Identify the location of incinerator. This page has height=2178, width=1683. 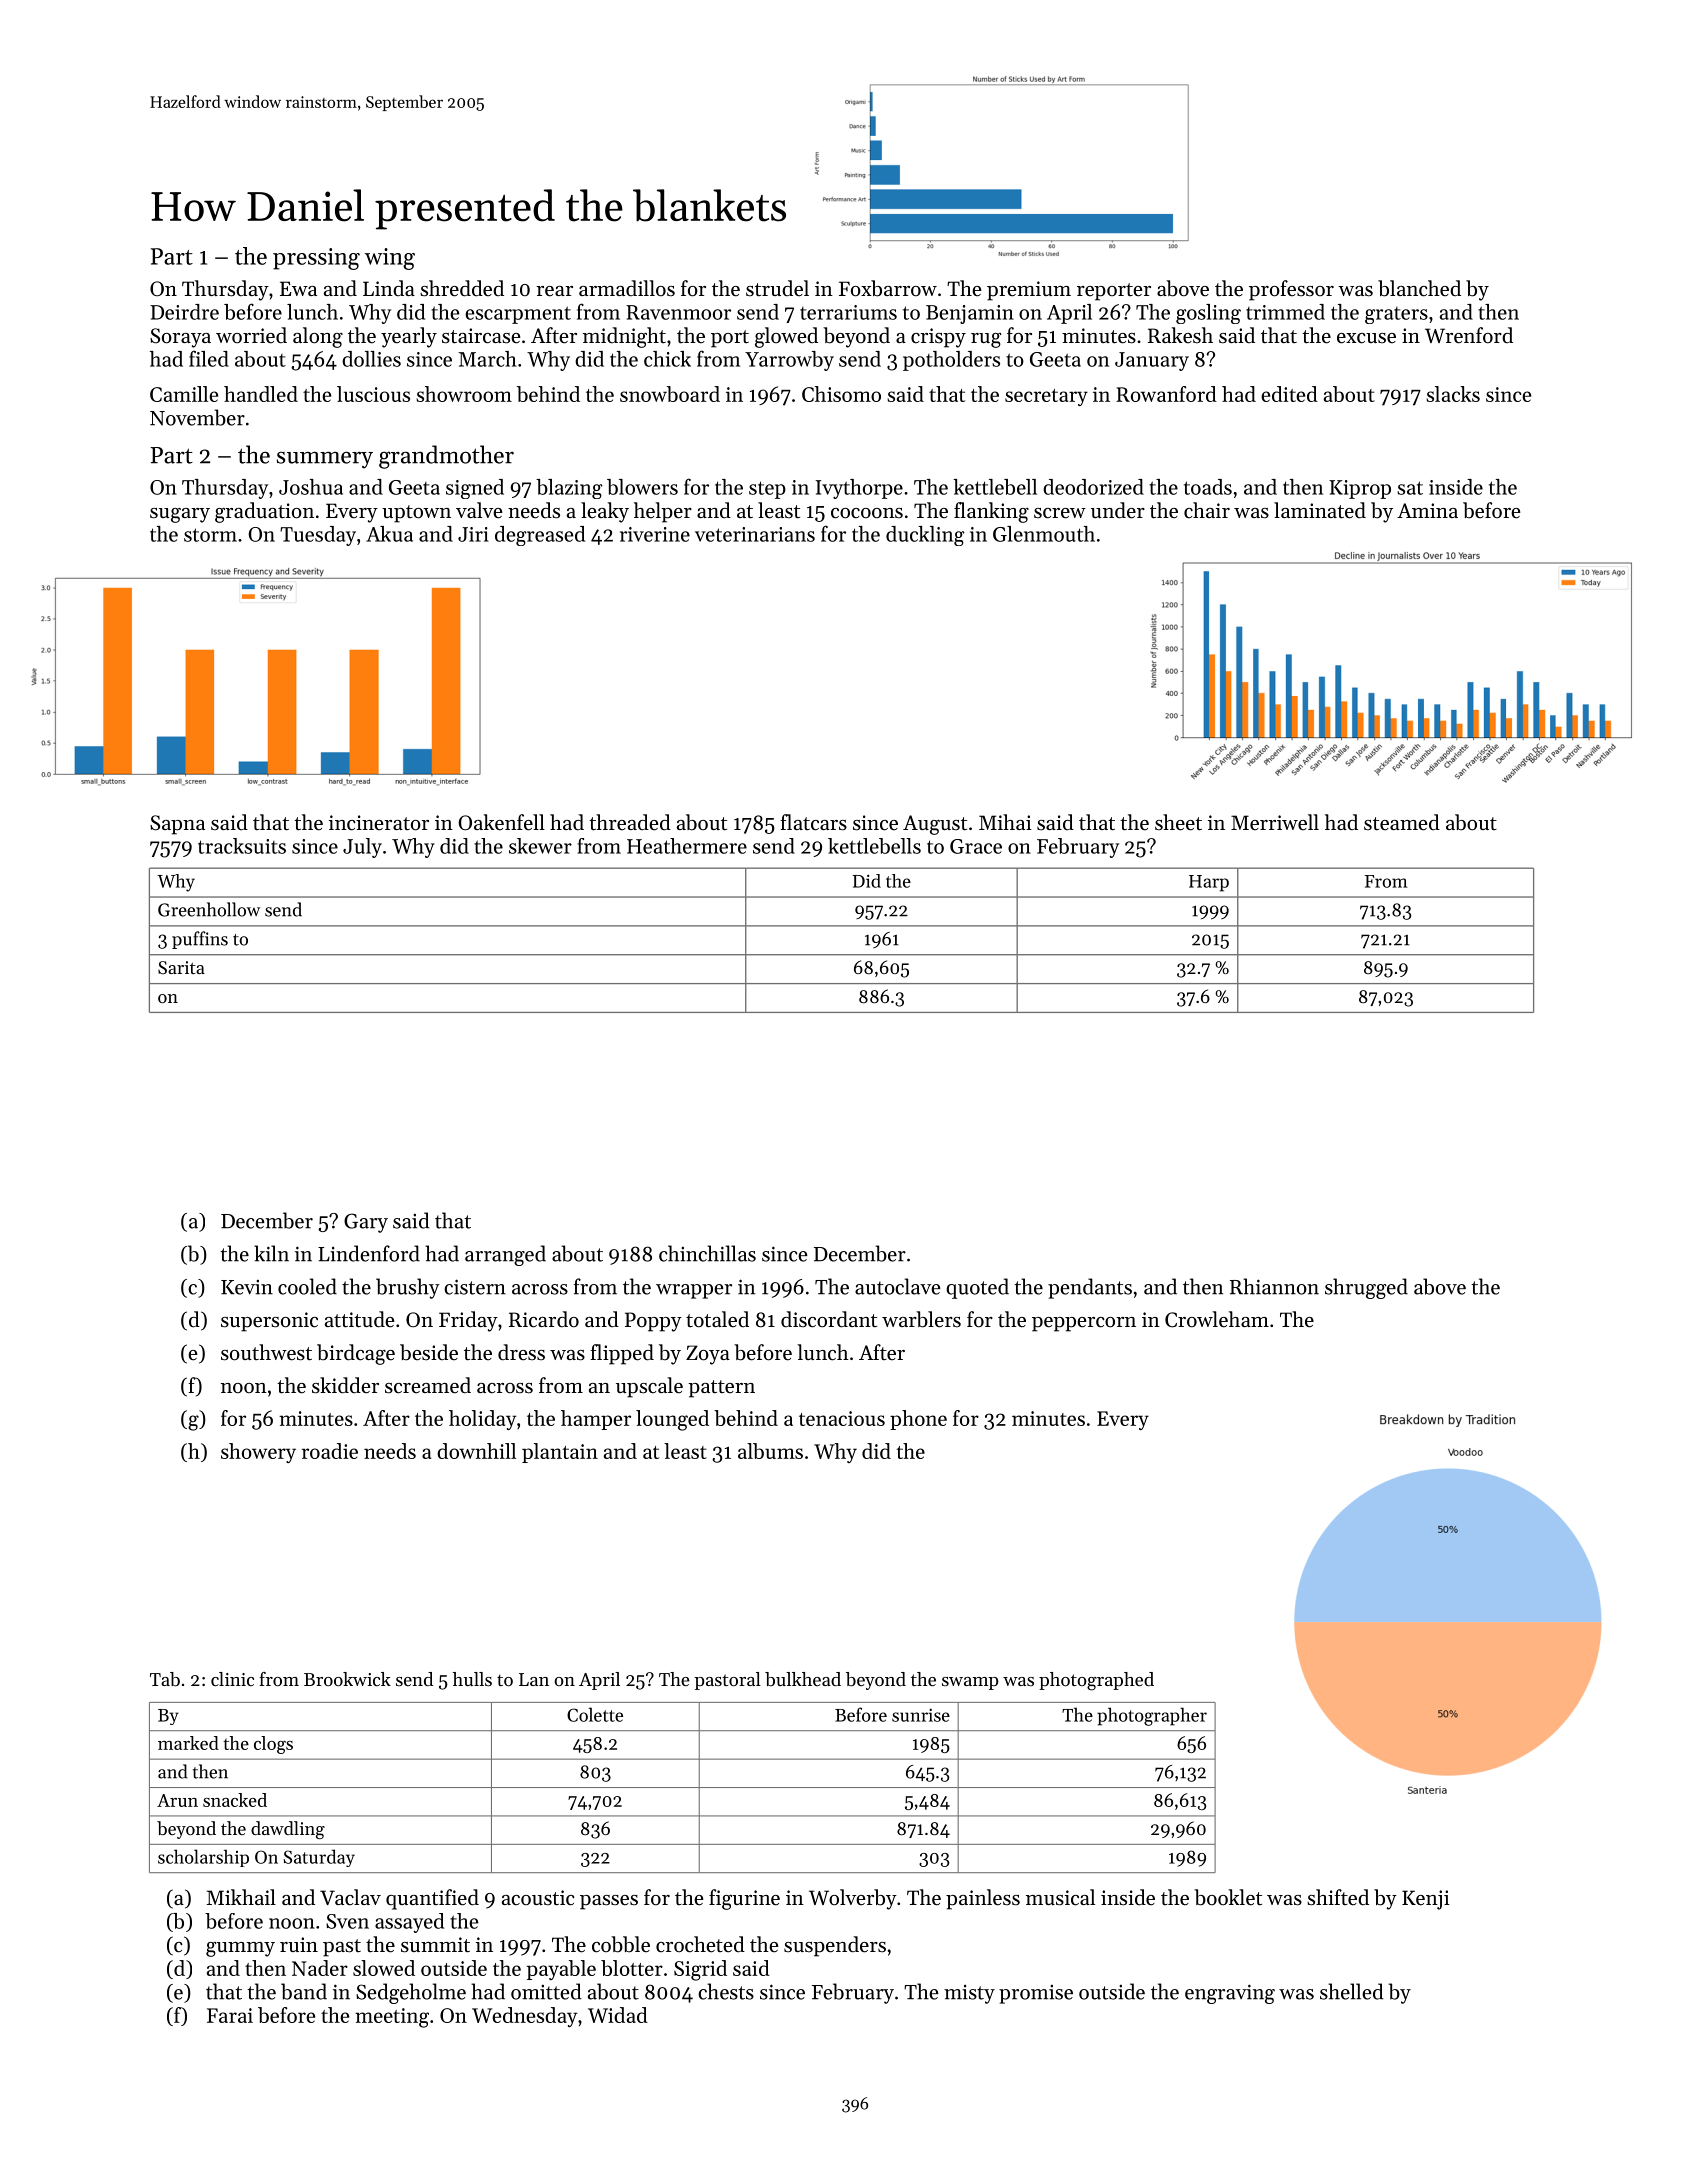
(379, 823).
